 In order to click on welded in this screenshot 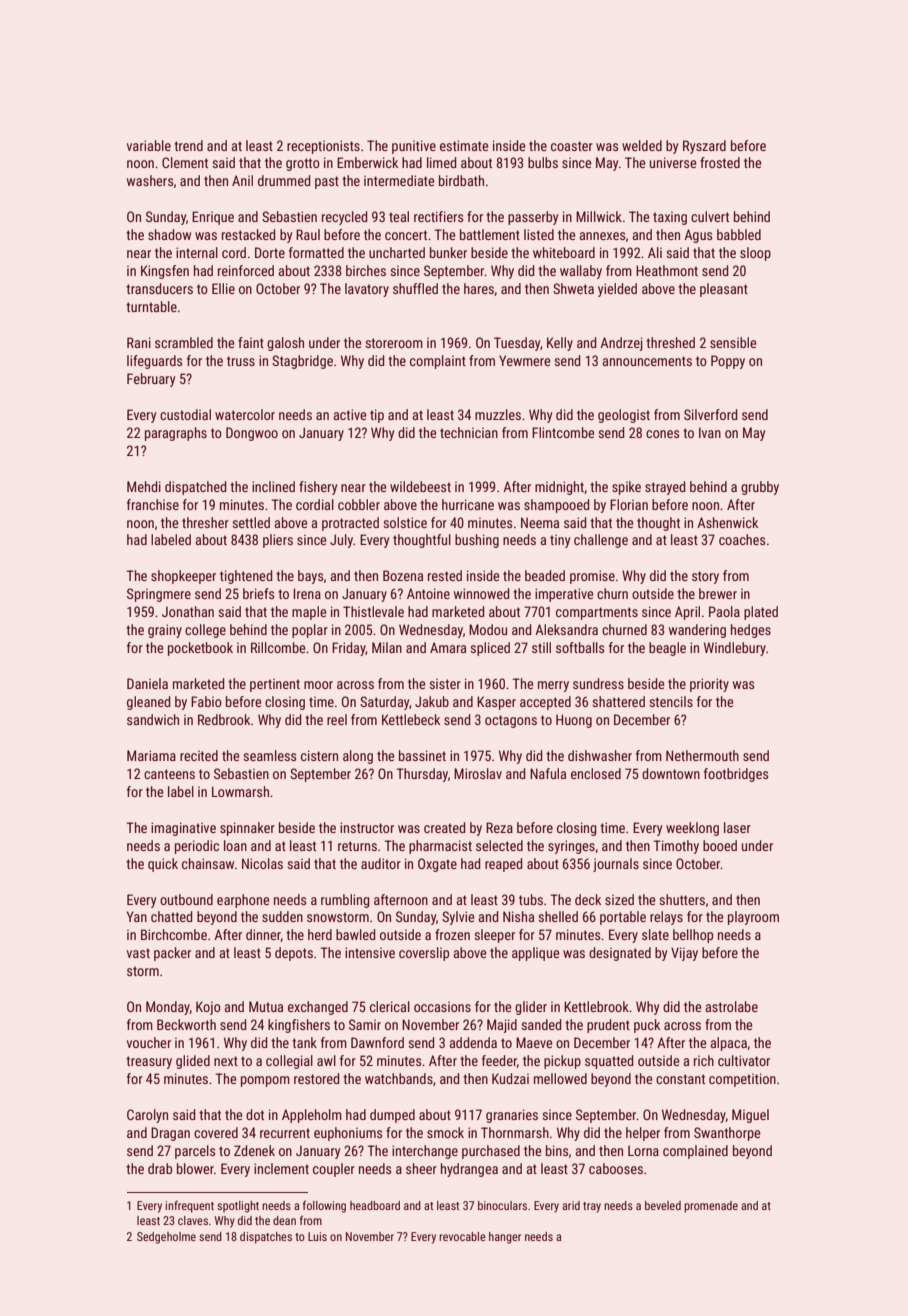, I will do `click(642, 145)`.
